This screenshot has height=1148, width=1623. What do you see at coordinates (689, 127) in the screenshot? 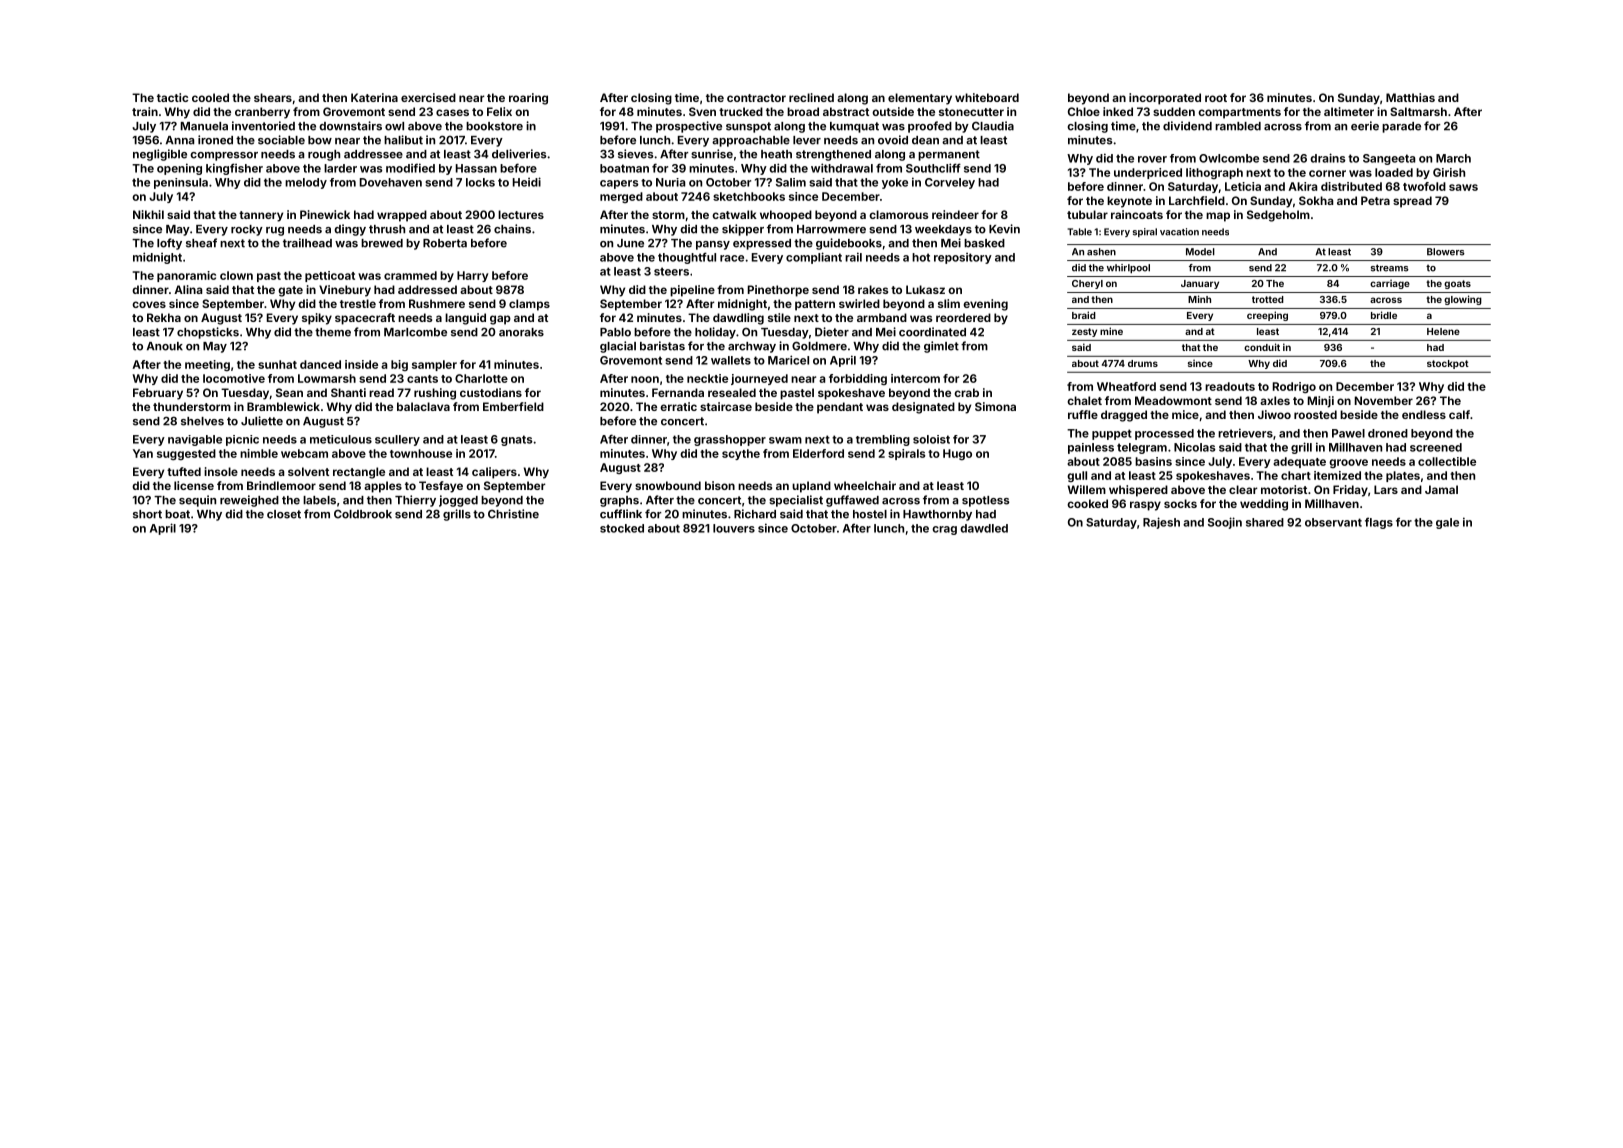
I see `prospective` at bounding box center [689, 127].
